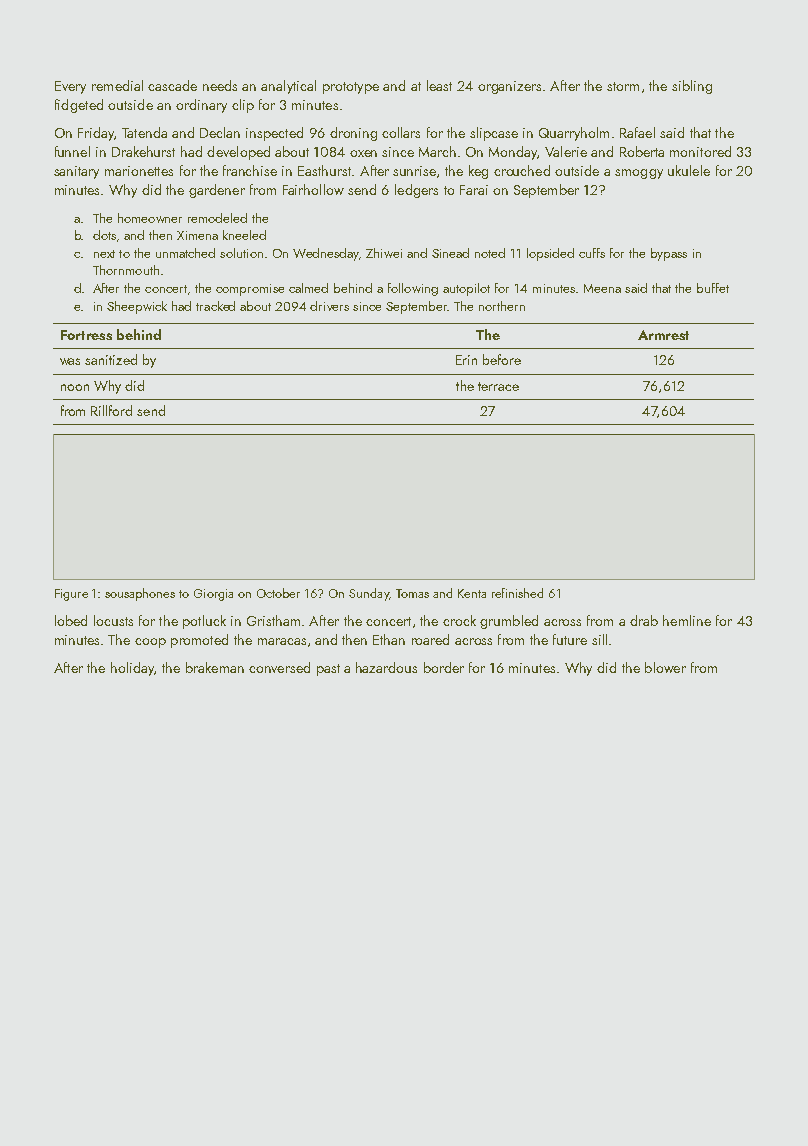  I want to click on Thornmouth, so click(126, 270).
